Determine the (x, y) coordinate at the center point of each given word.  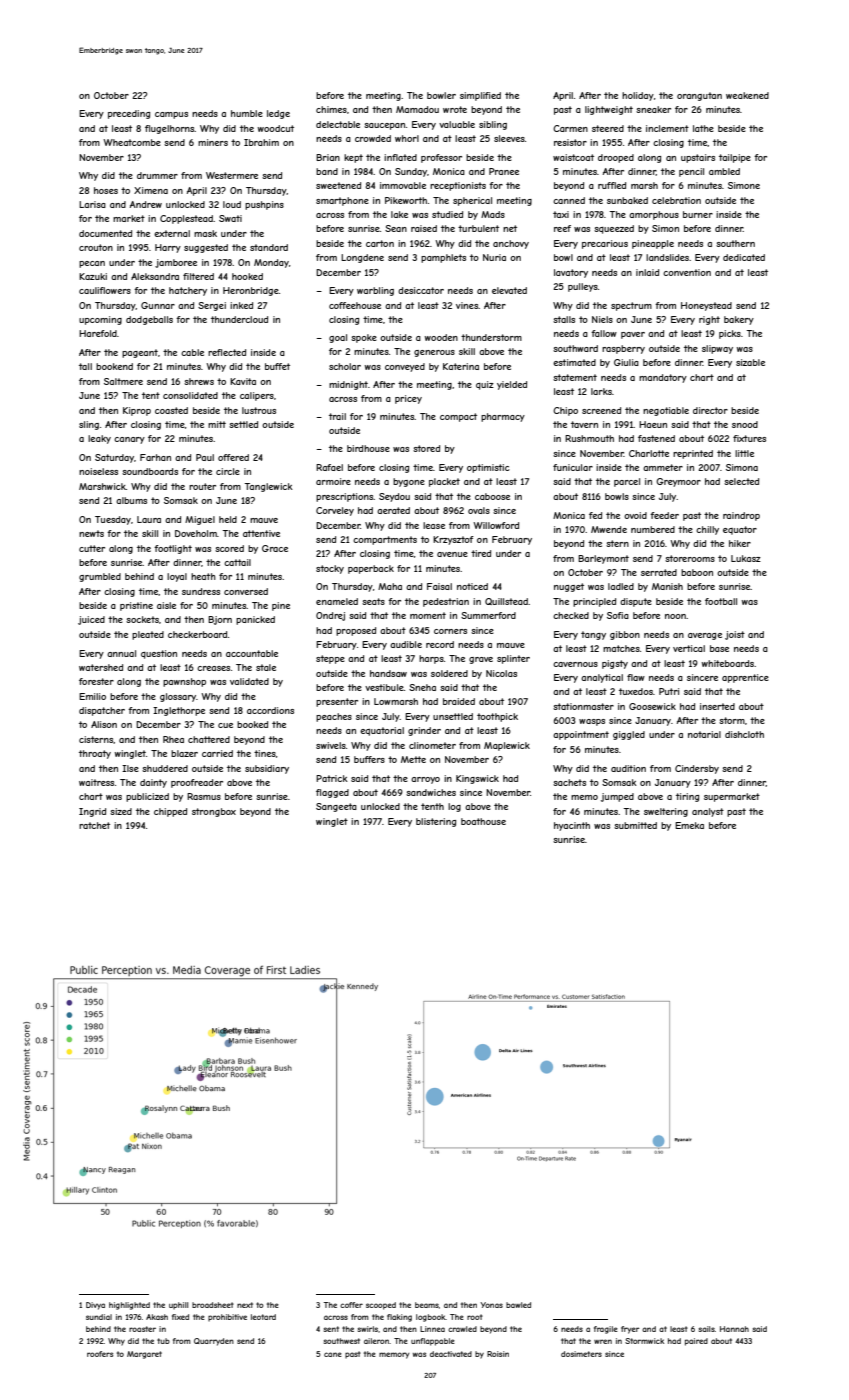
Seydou (394, 497)
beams (427, 1305)
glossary (178, 697)
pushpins (264, 205)
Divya (95, 1306)
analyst (708, 812)
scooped (381, 1306)
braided (459, 701)
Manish (667, 586)
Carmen (570, 128)
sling (89, 425)
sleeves (509, 138)
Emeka (689, 825)
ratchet (94, 825)
